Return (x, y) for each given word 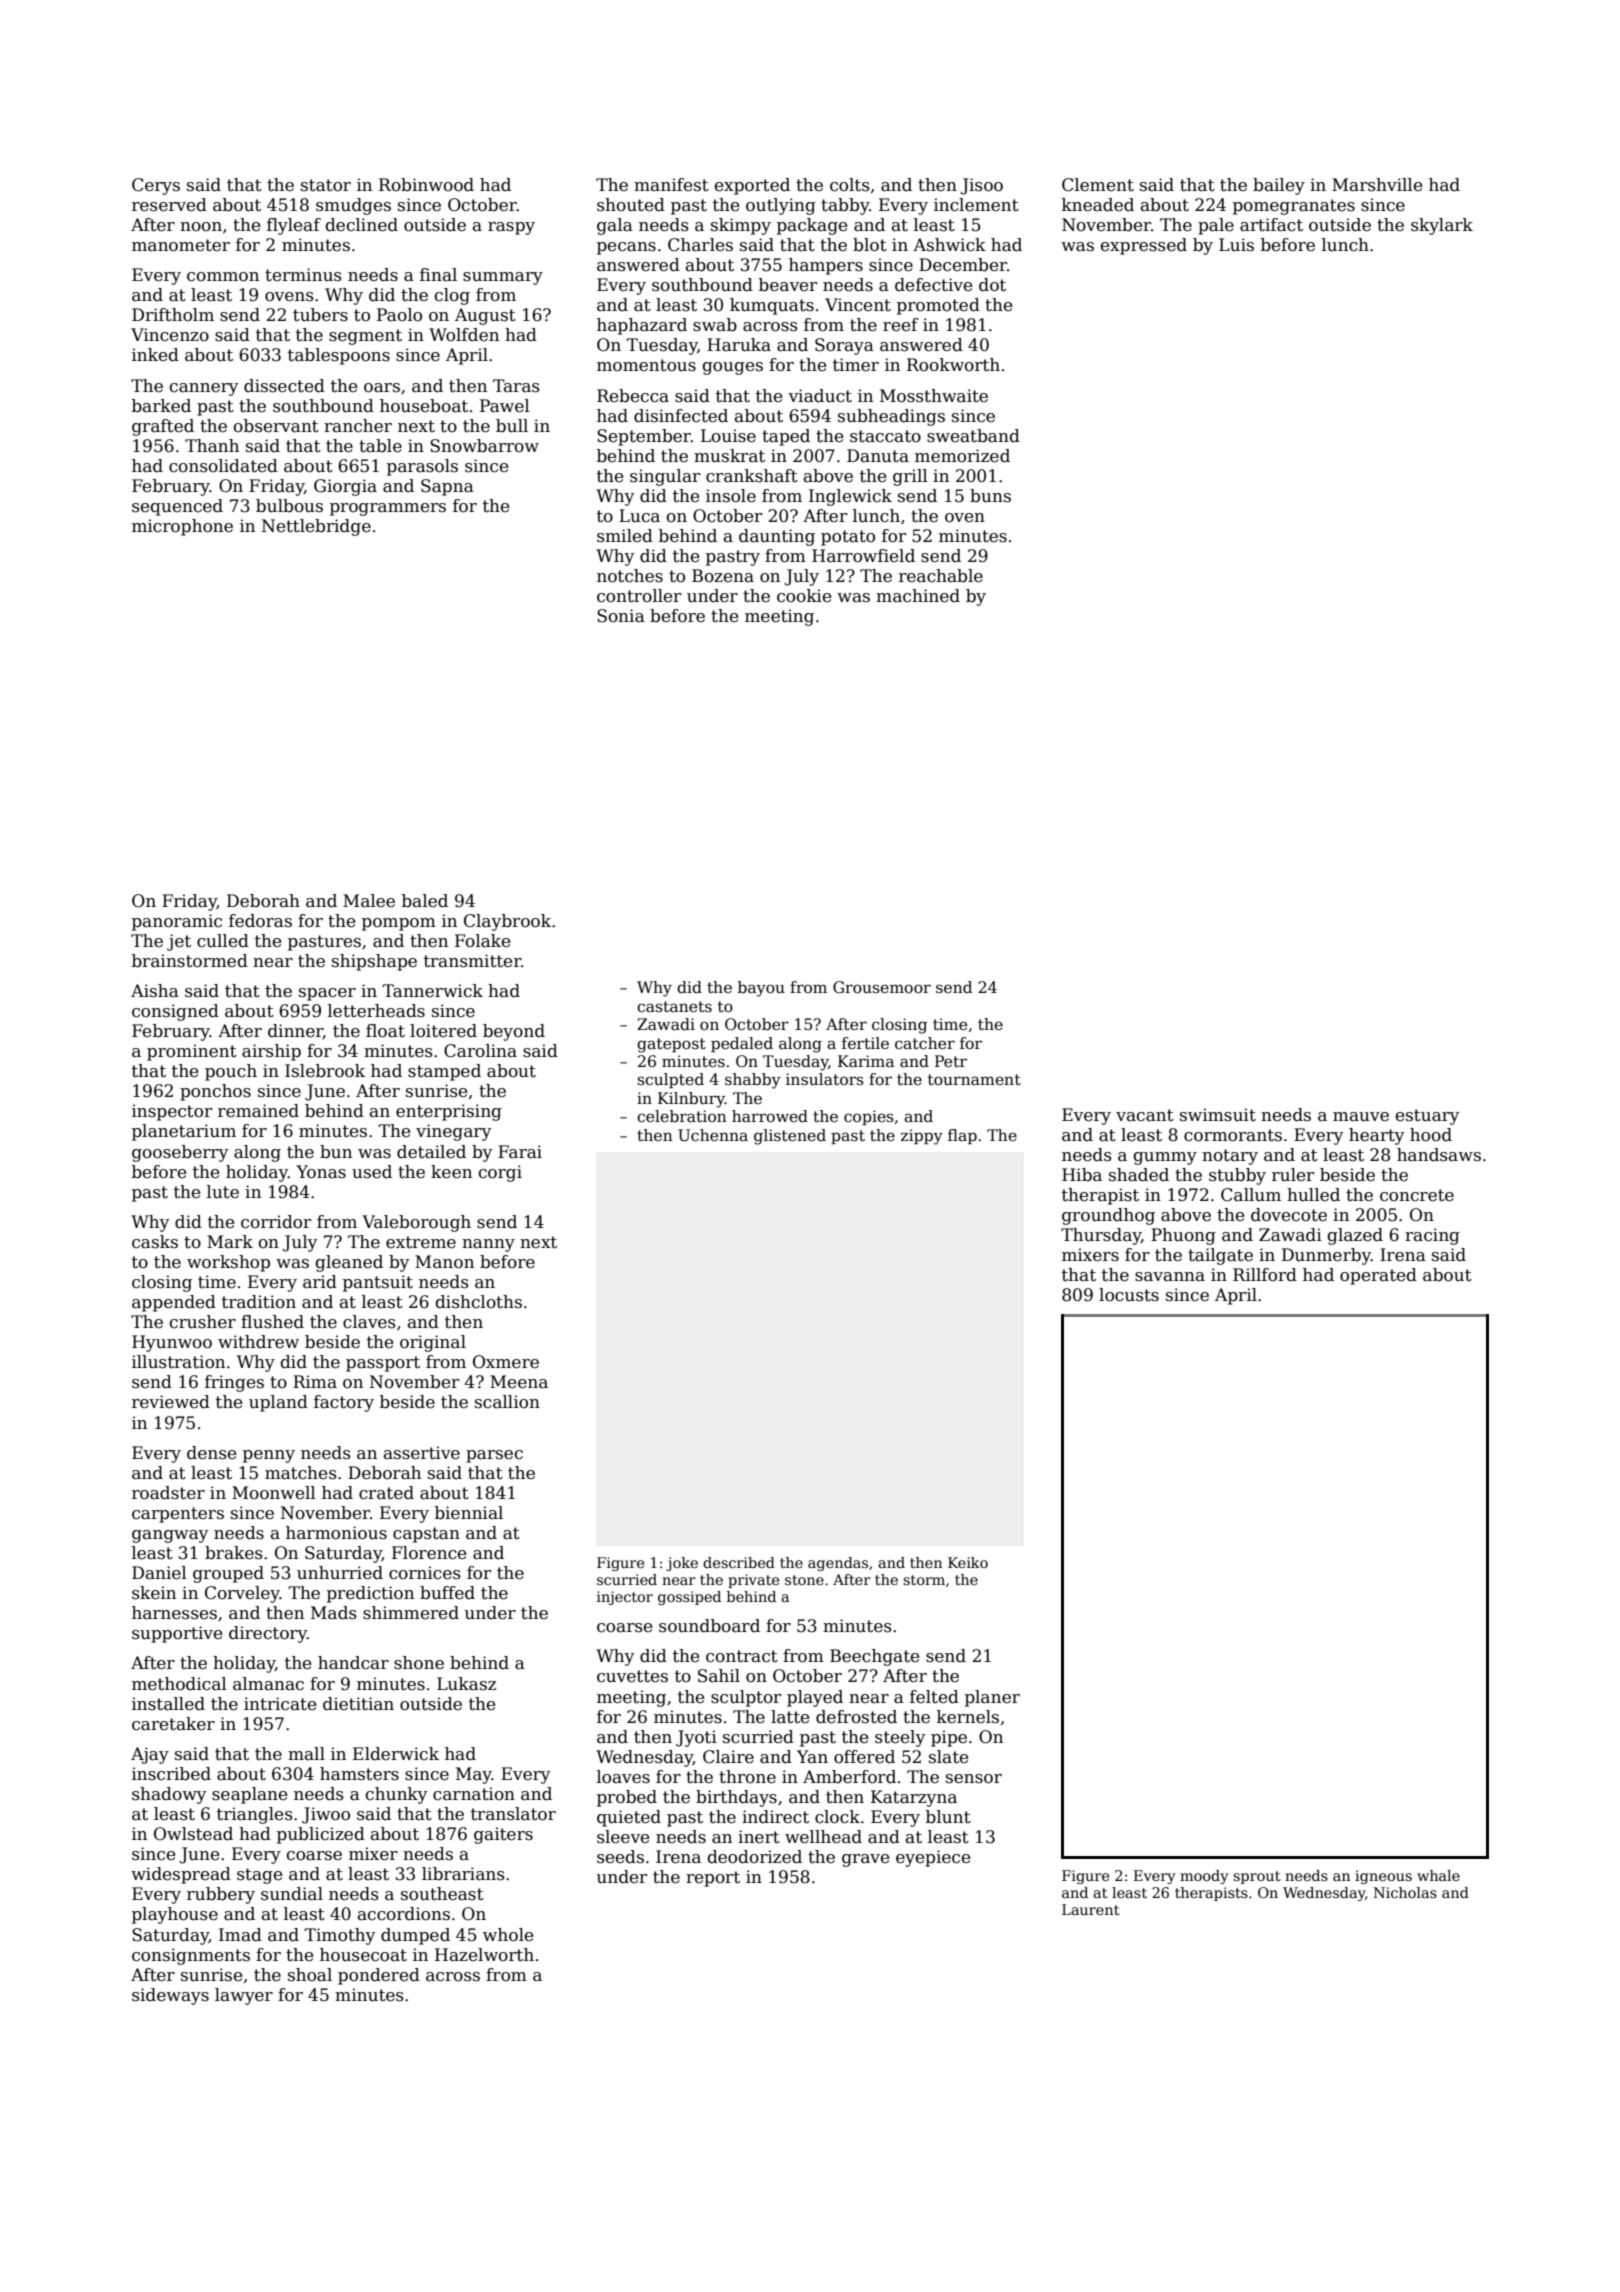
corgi (500, 1173)
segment (365, 337)
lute (223, 1192)
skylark (1442, 226)
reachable (941, 576)
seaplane (249, 1795)
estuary (1427, 1117)
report (713, 1879)
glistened (790, 1137)
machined (918, 596)
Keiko (968, 1562)
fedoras (260, 921)
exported (752, 186)
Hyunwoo (172, 1343)
